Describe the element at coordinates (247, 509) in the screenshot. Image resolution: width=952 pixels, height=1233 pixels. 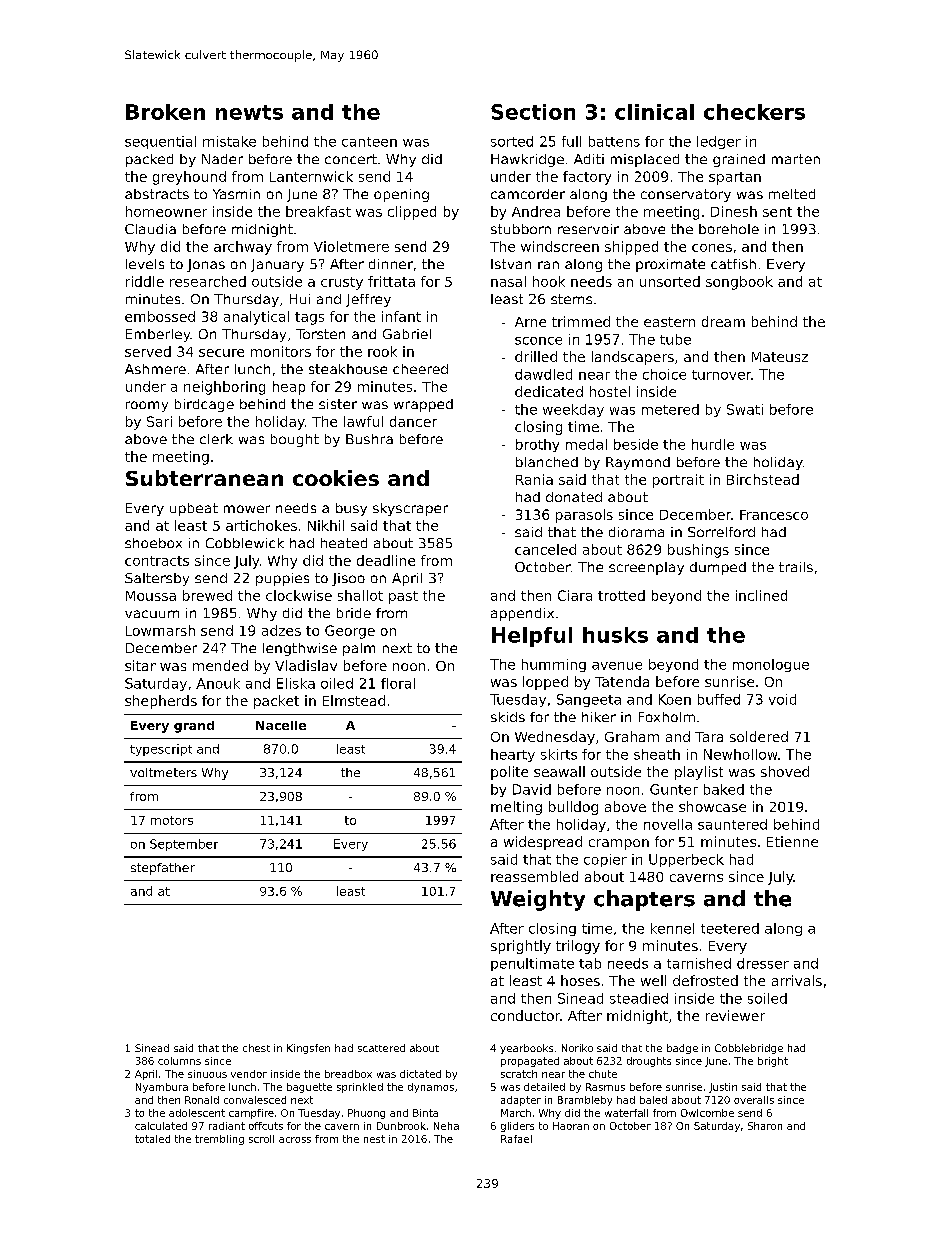
I see `mower` at that location.
